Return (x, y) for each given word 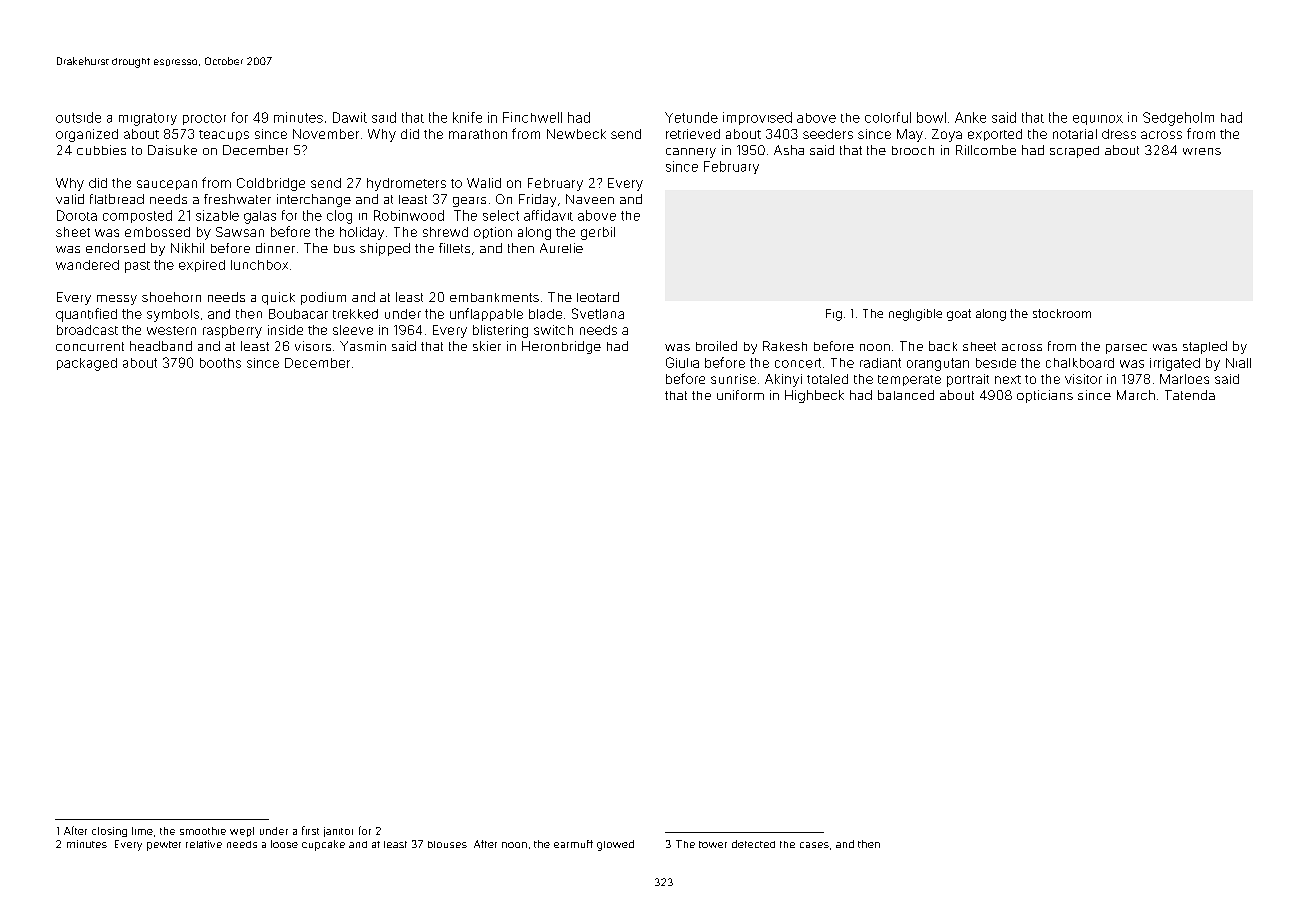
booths (220, 363)
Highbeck (814, 396)
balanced (906, 395)
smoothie (203, 831)
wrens (1202, 151)
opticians (1045, 396)
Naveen (590, 199)
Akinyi (783, 380)
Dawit (350, 117)
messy (117, 300)
